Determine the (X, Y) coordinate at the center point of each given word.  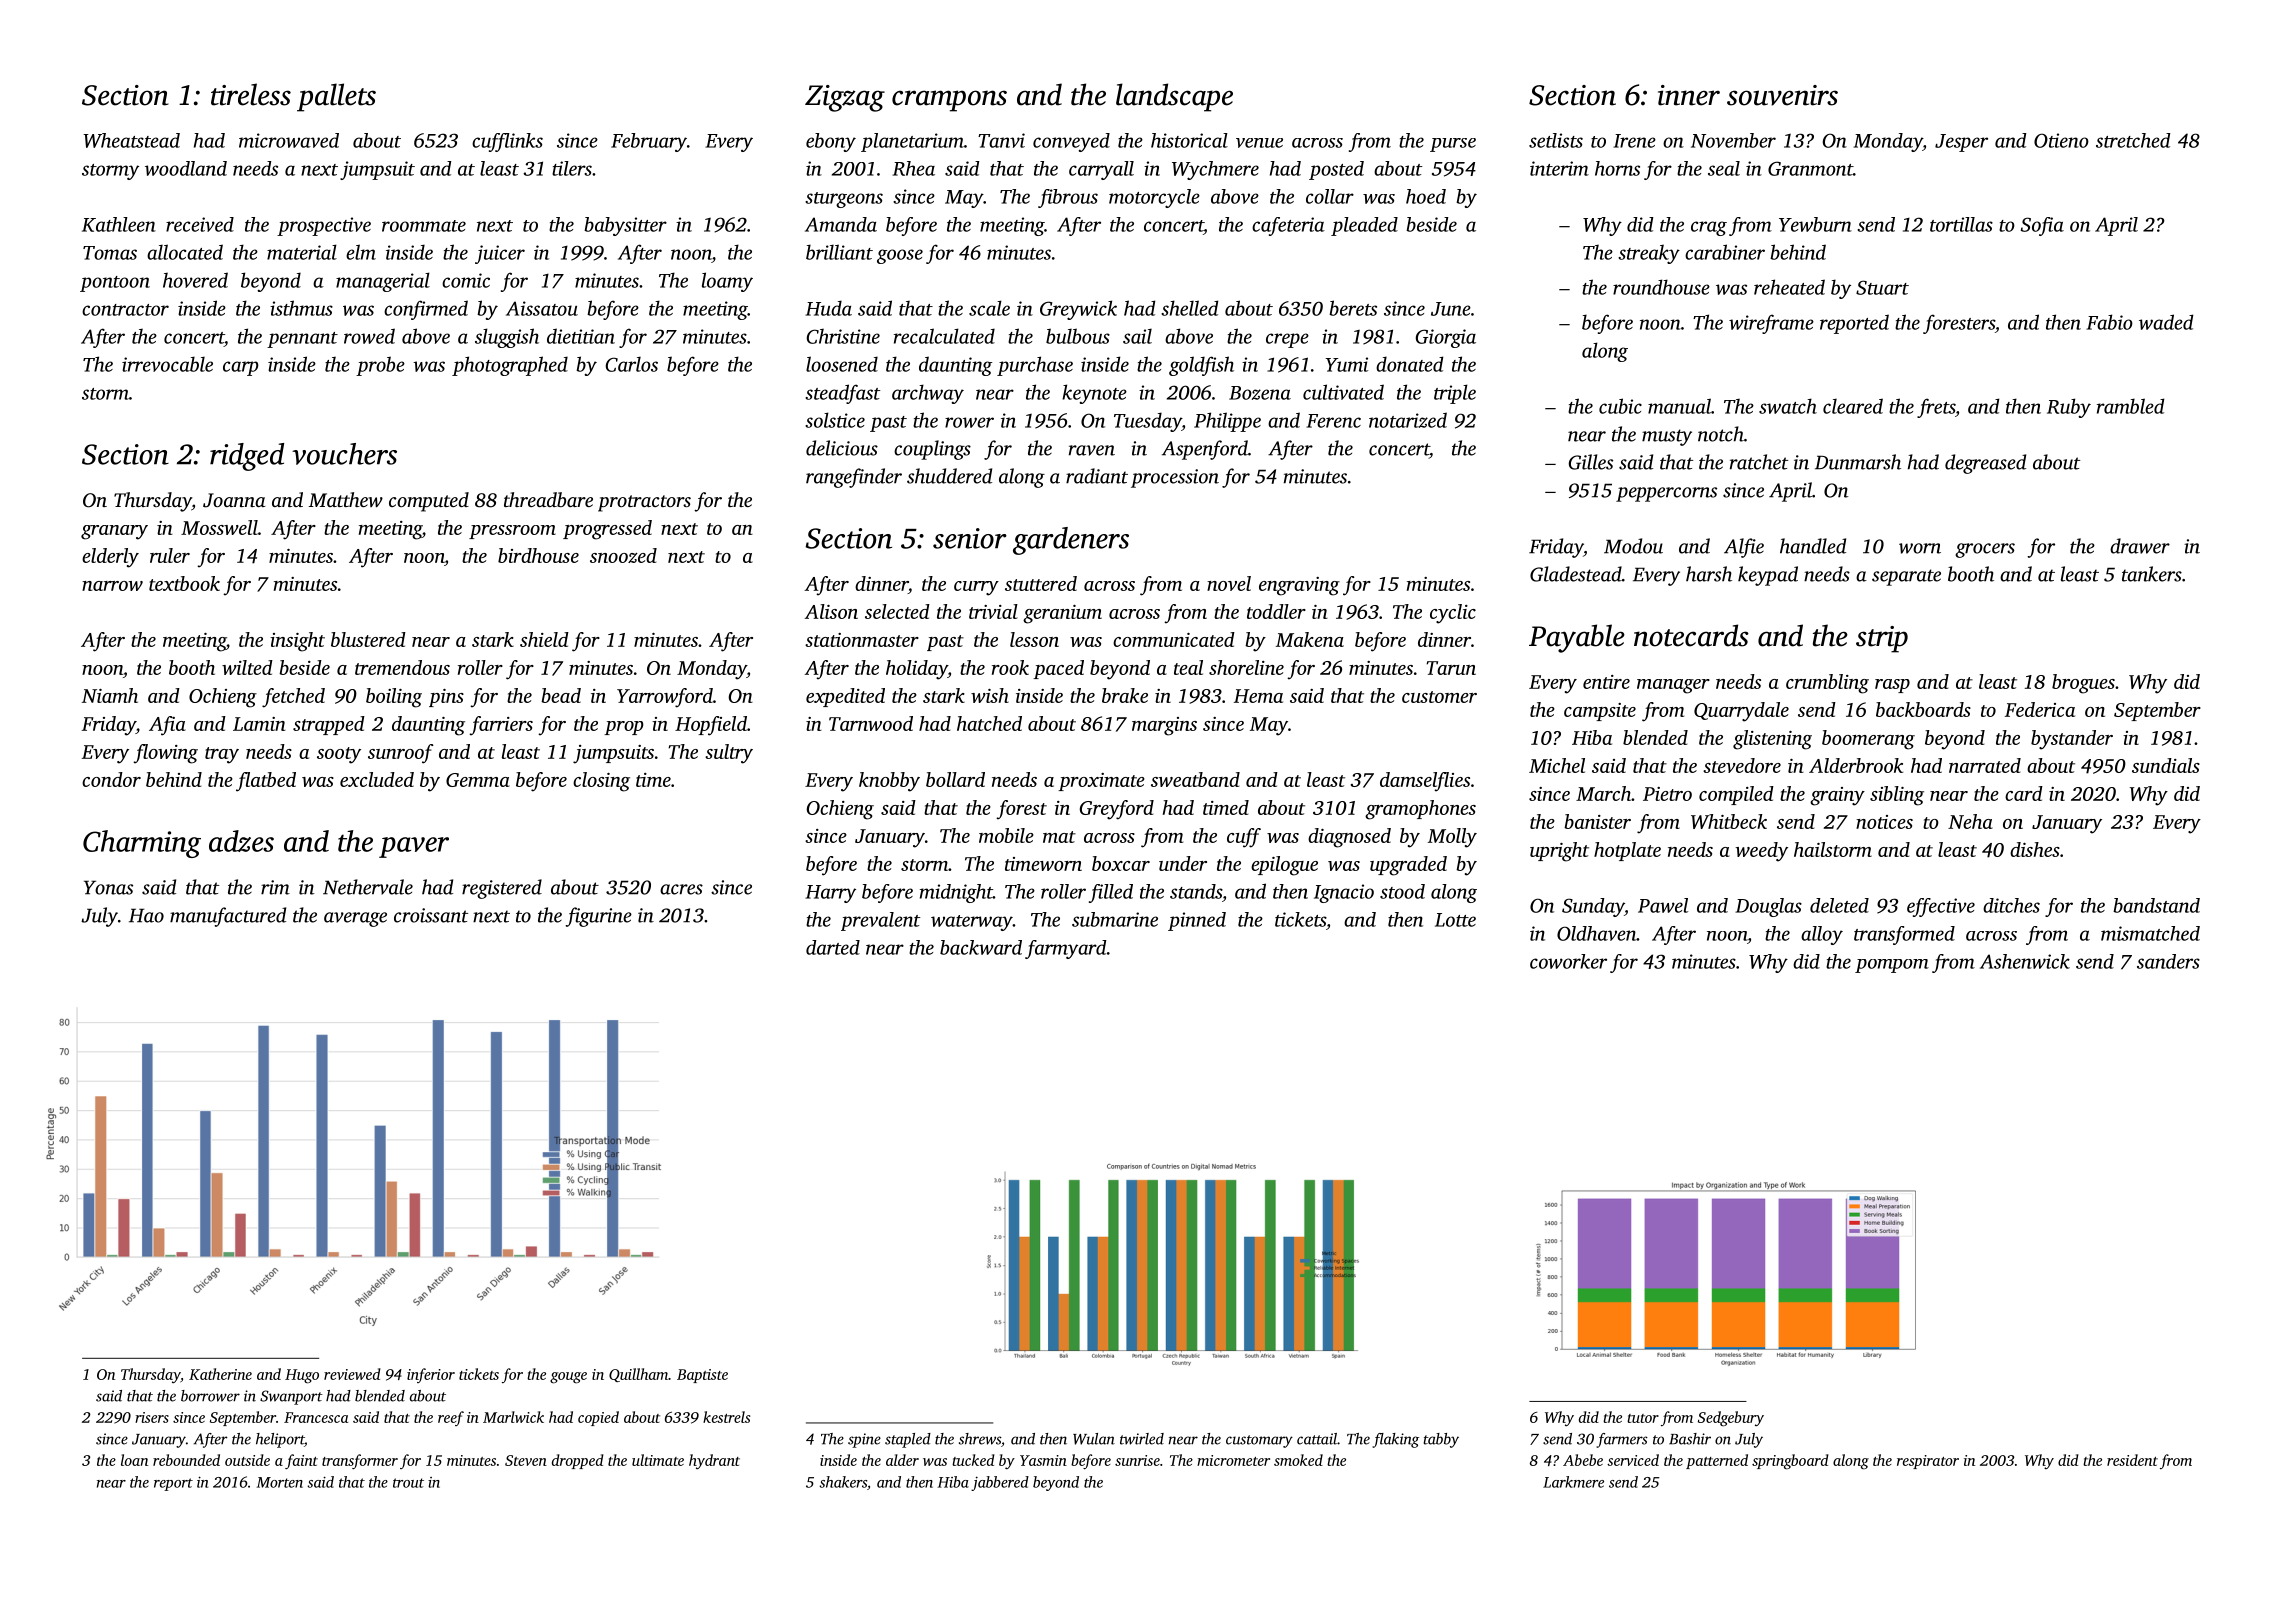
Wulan (1094, 1439)
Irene (1634, 141)
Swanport (291, 1397)
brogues (2083, 684)
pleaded (1364, 226)
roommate (424, 226)
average (355, 919)
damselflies (1425, 781)
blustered (368, 639)
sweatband (1195, 779)
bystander (2072, 740)
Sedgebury (1731, 1419)
